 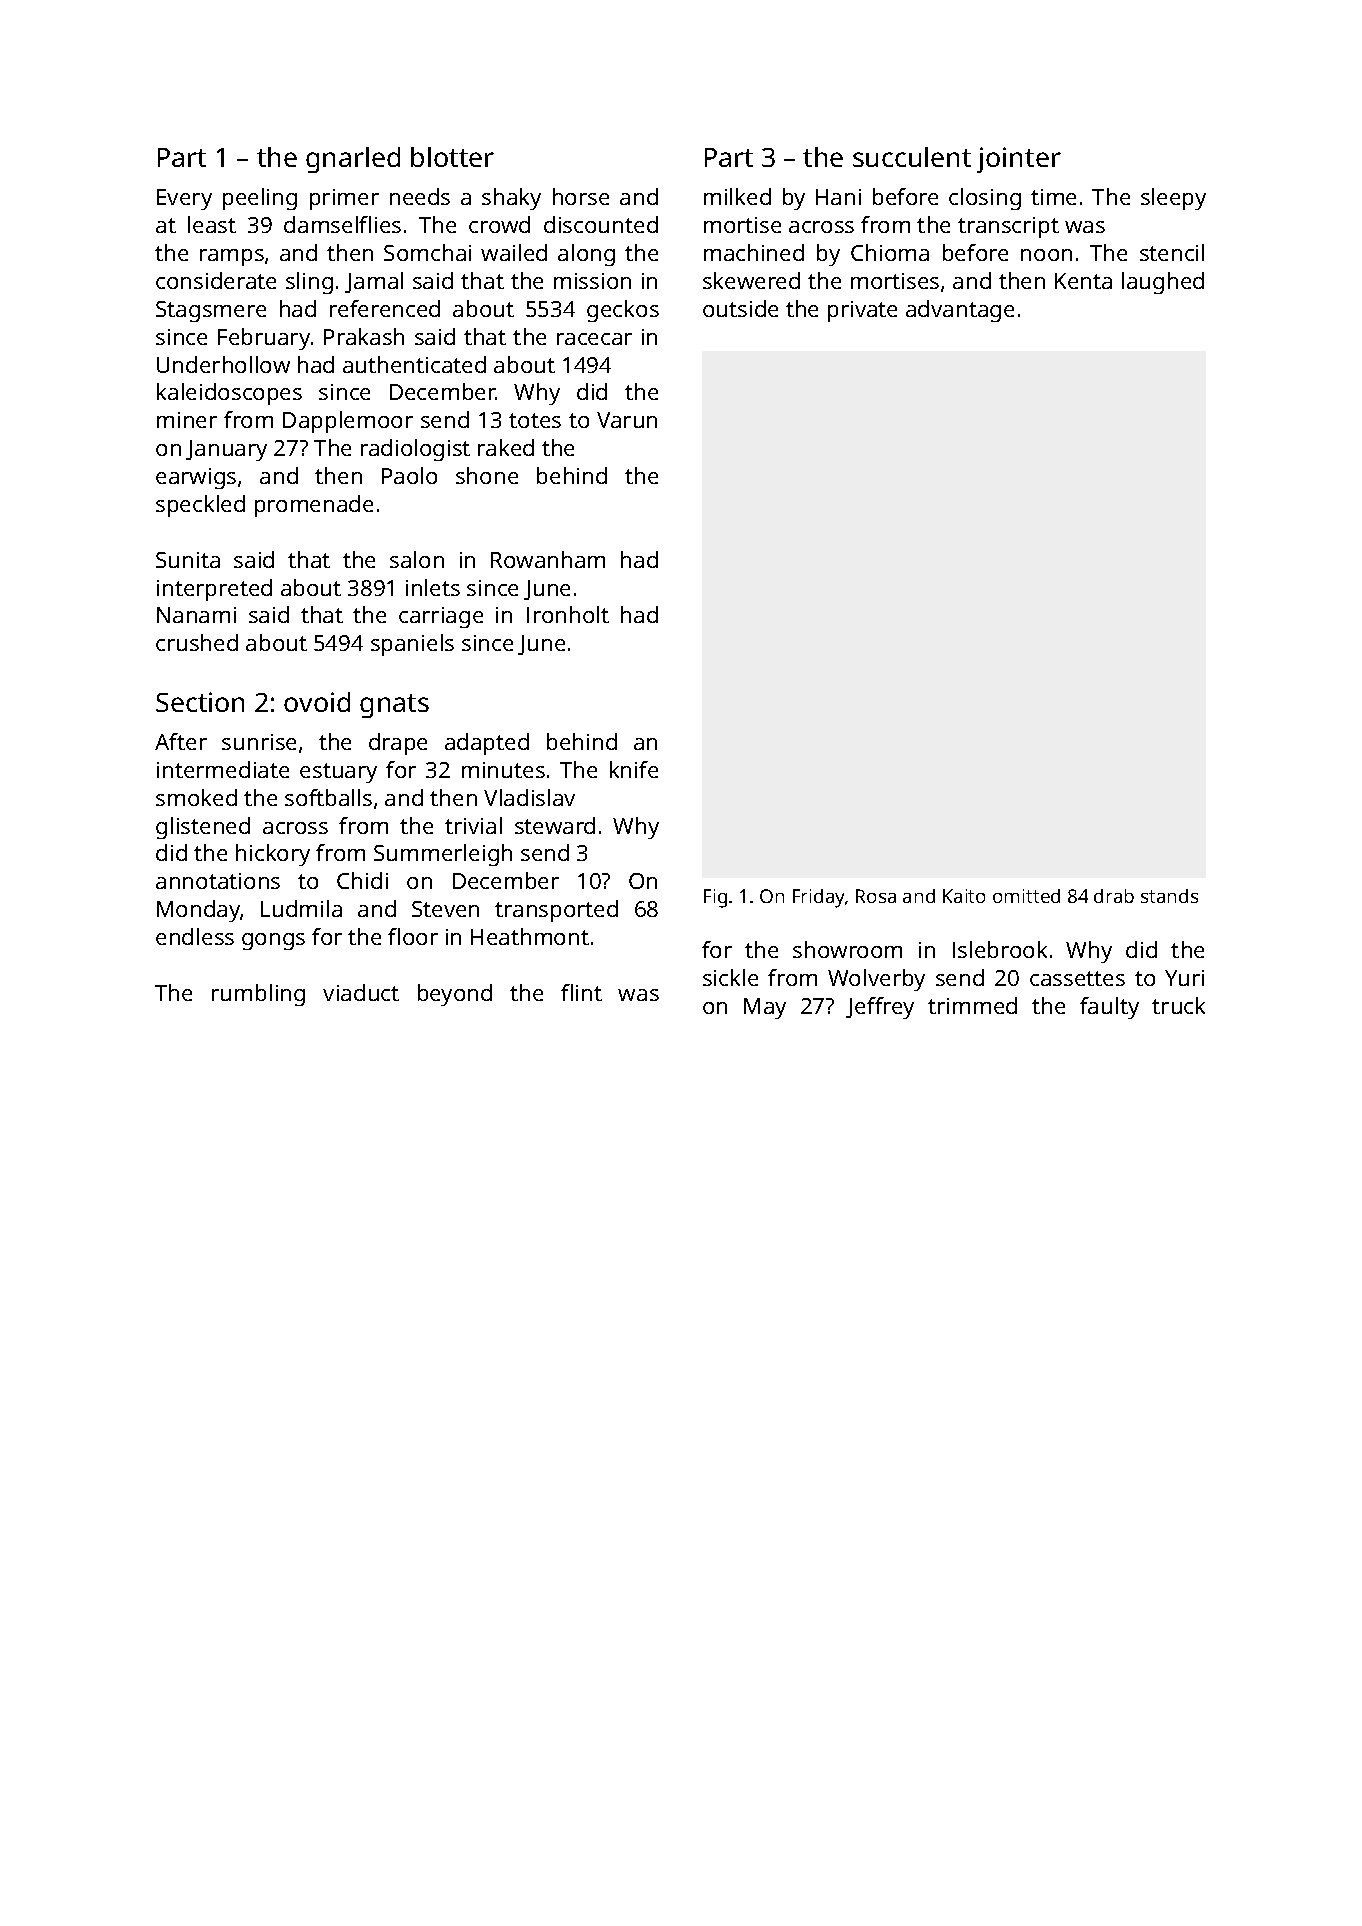 What do you see at coordinates (353, 160) in the screenshot?
I see `gnarled` at bounding box center [353, 160].
